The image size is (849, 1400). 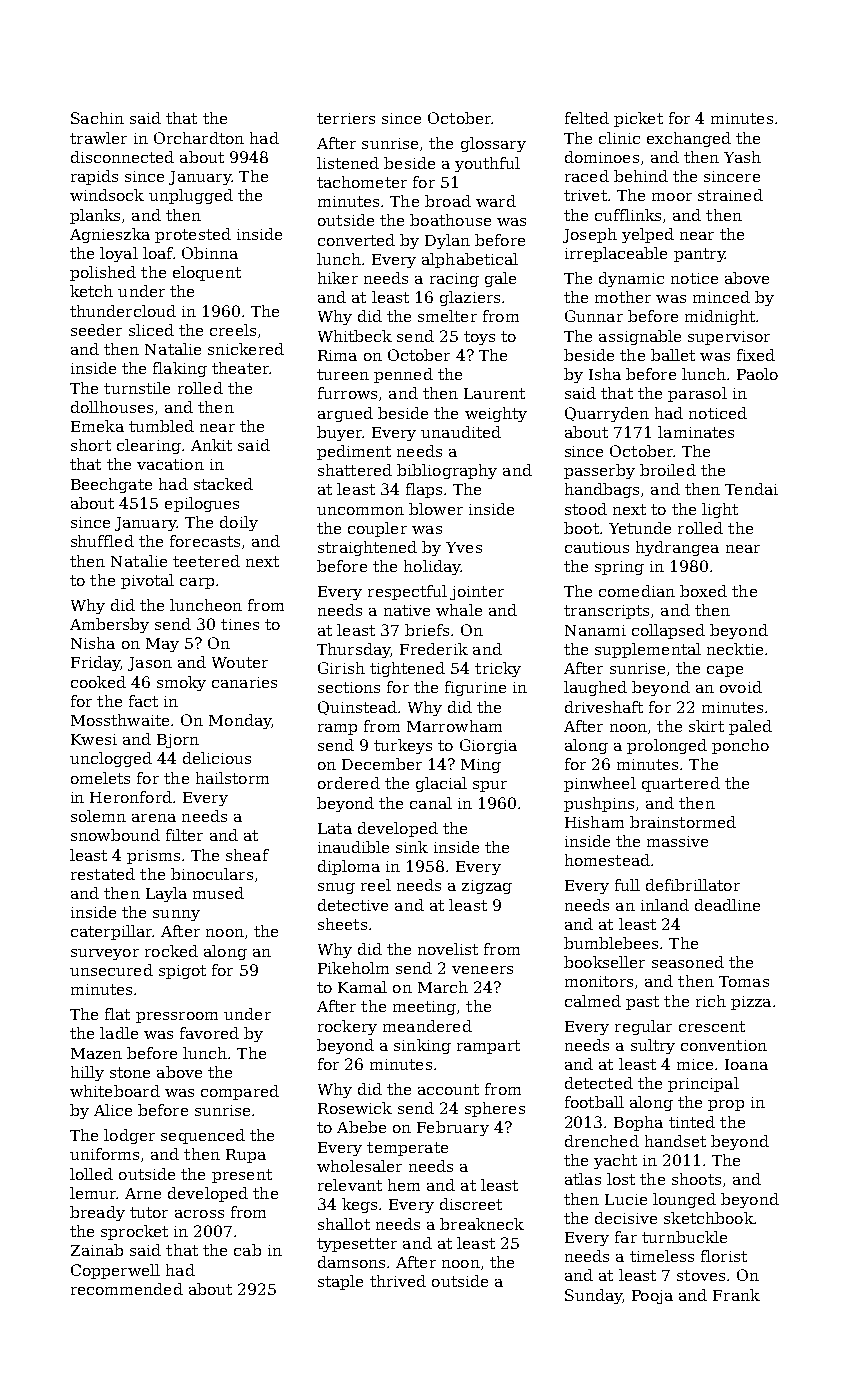 What do you see at coordinates (112, 407) in the screenshot?
I see `dollhouses` at bounding box center [112, 407].
